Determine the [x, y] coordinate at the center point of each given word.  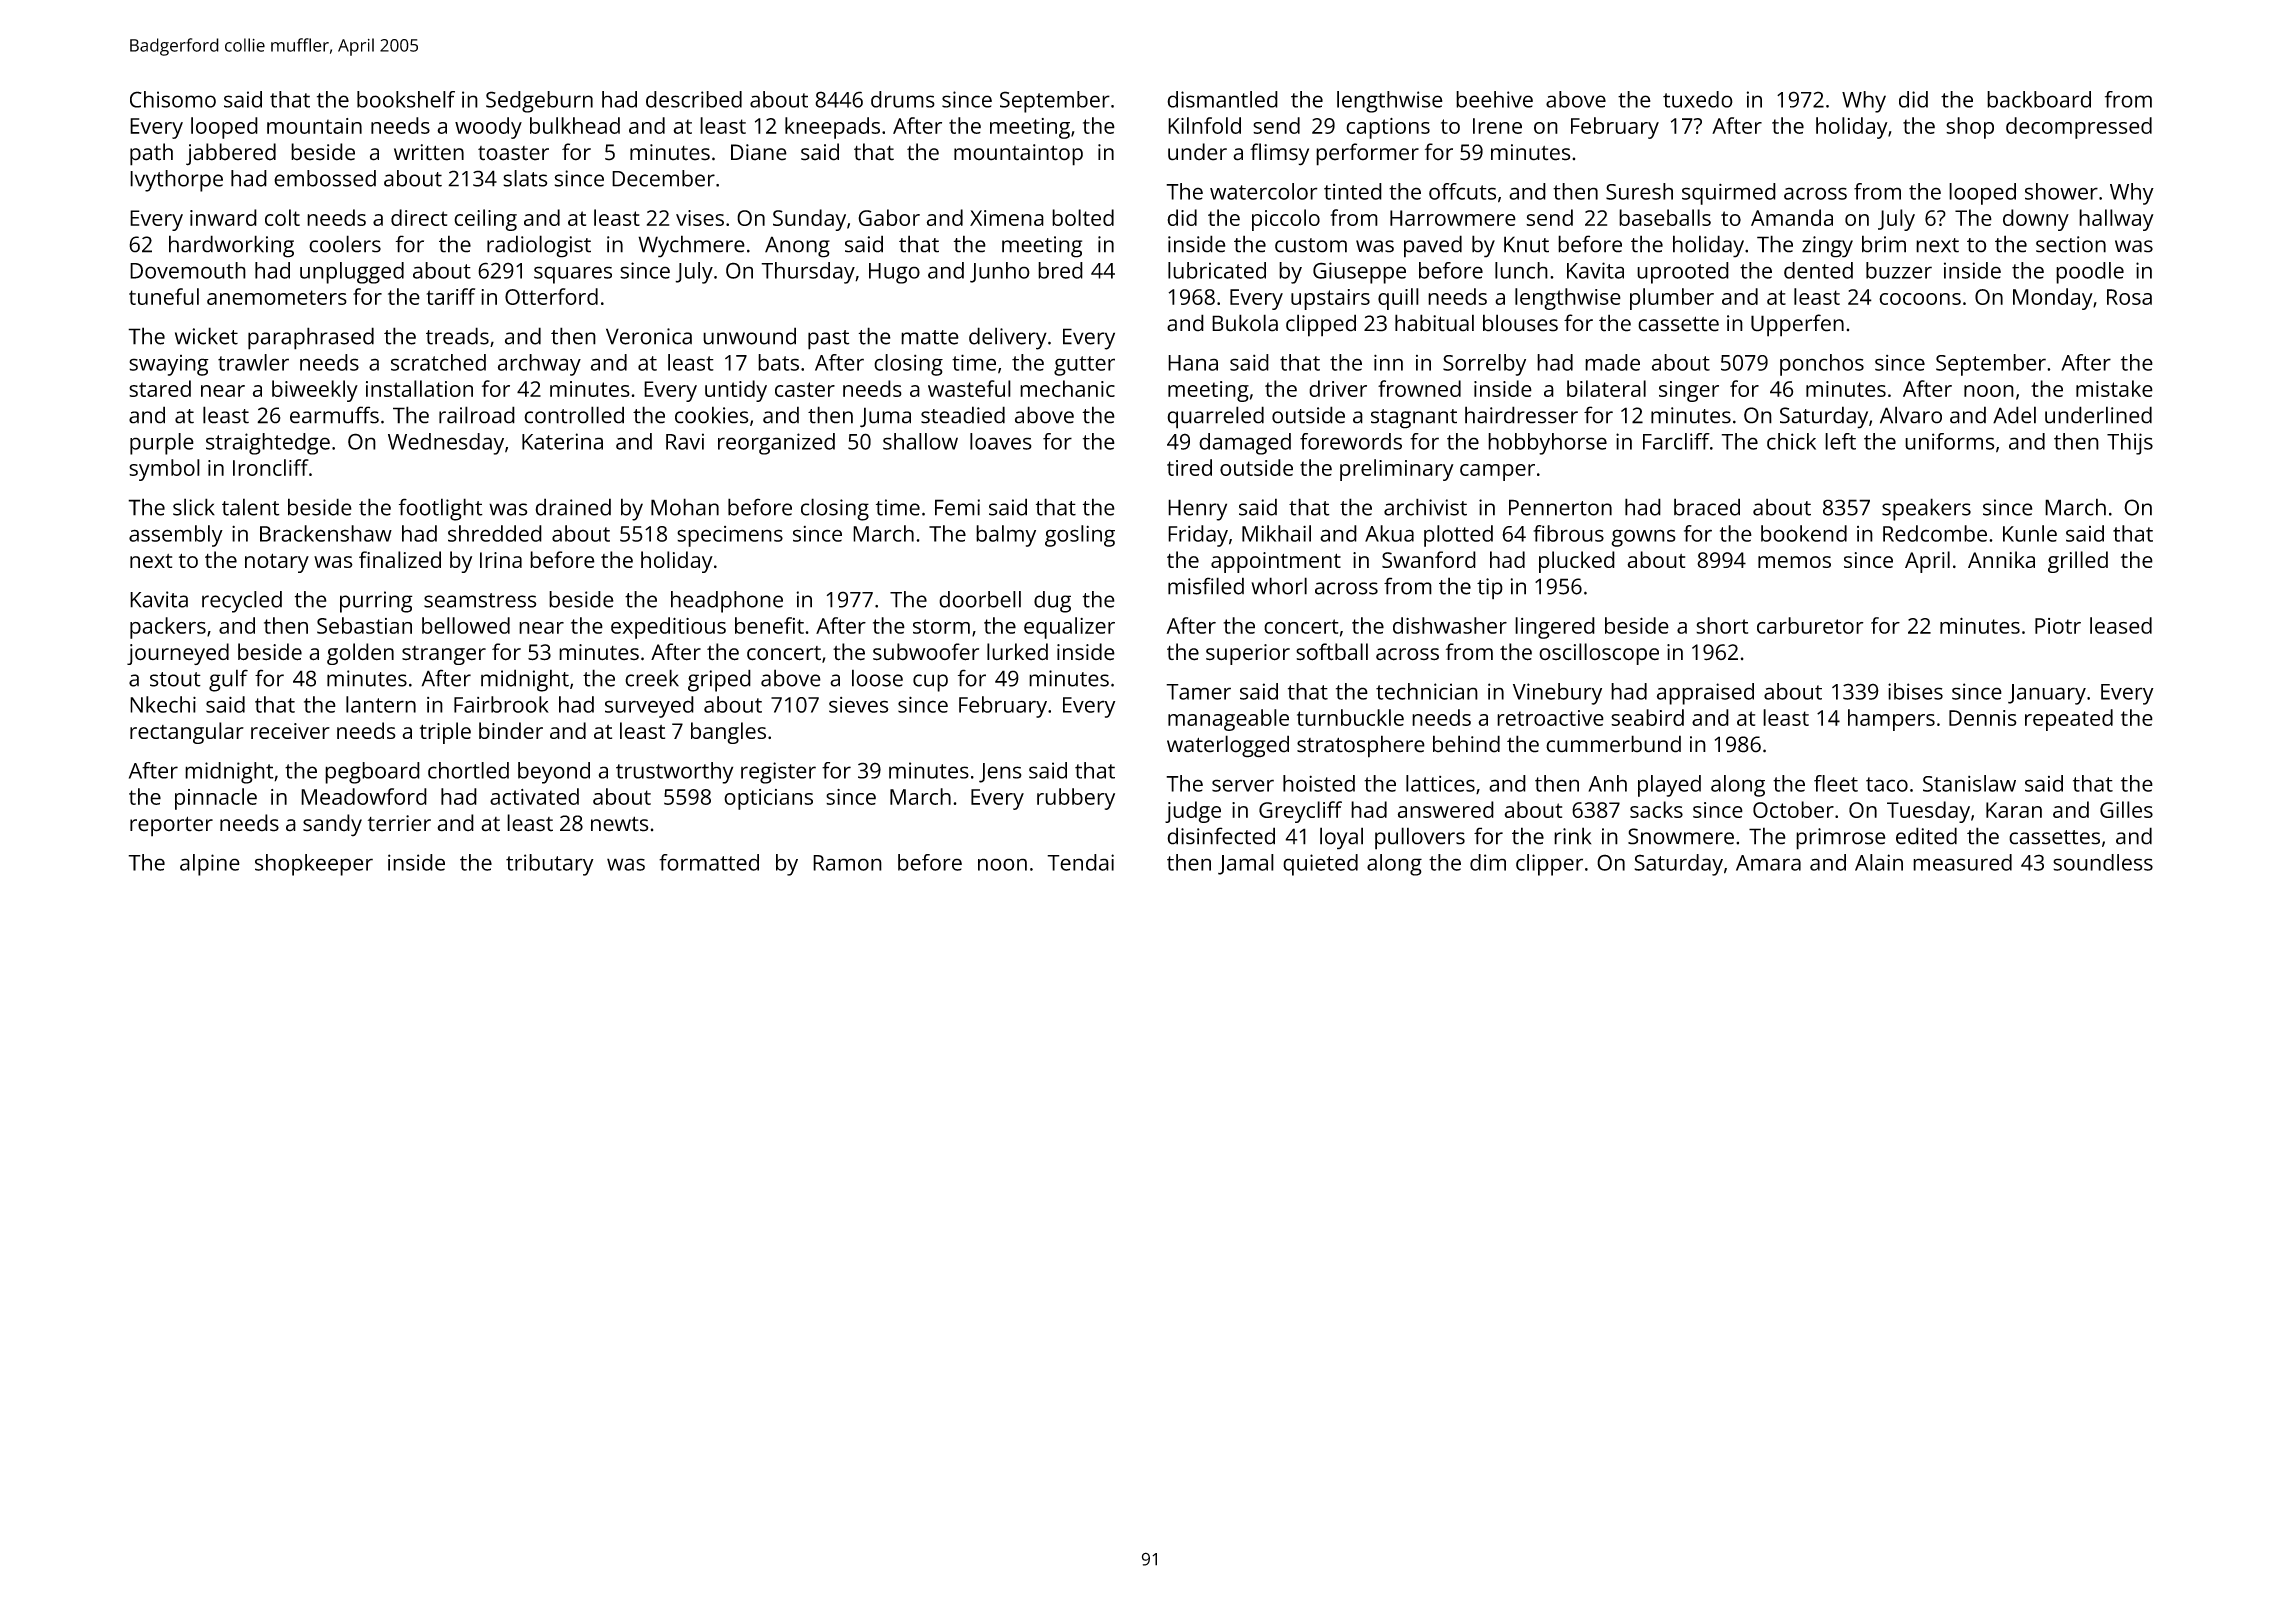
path [151, 154]
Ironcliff [271, 467]
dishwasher [1450, 625]
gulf [228, 680]
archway [539, 365]
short [1722, 625]
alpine [210, 865]
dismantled [1222, 99]
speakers [1926, 509]
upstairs [1330, 299]
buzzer [1899, 270]
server [1243, 785]
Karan [2014, 810]
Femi [957, 507]
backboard [2039, 99]
